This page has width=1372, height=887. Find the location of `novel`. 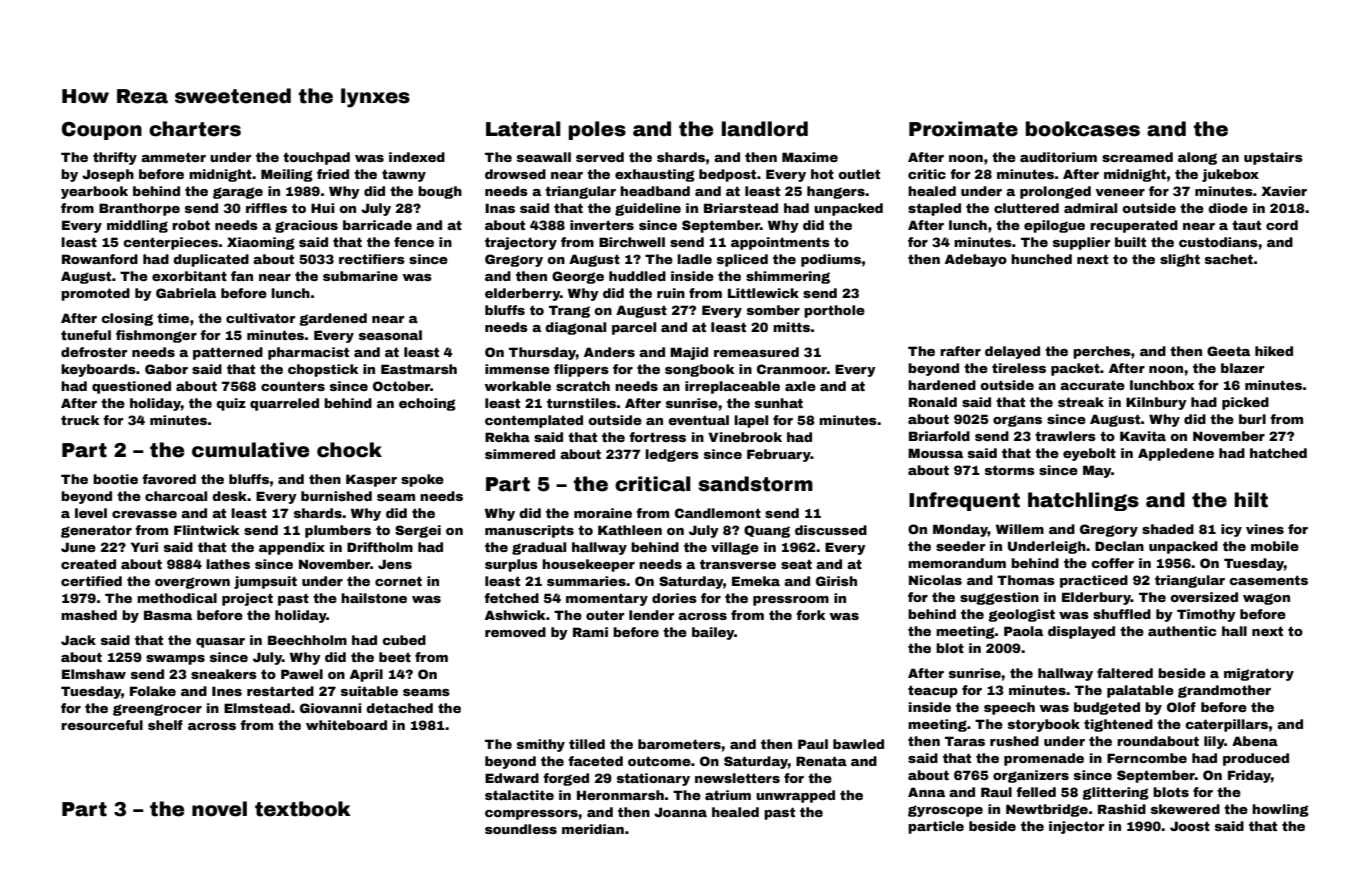

novel is located at coordinates (219, 809).
